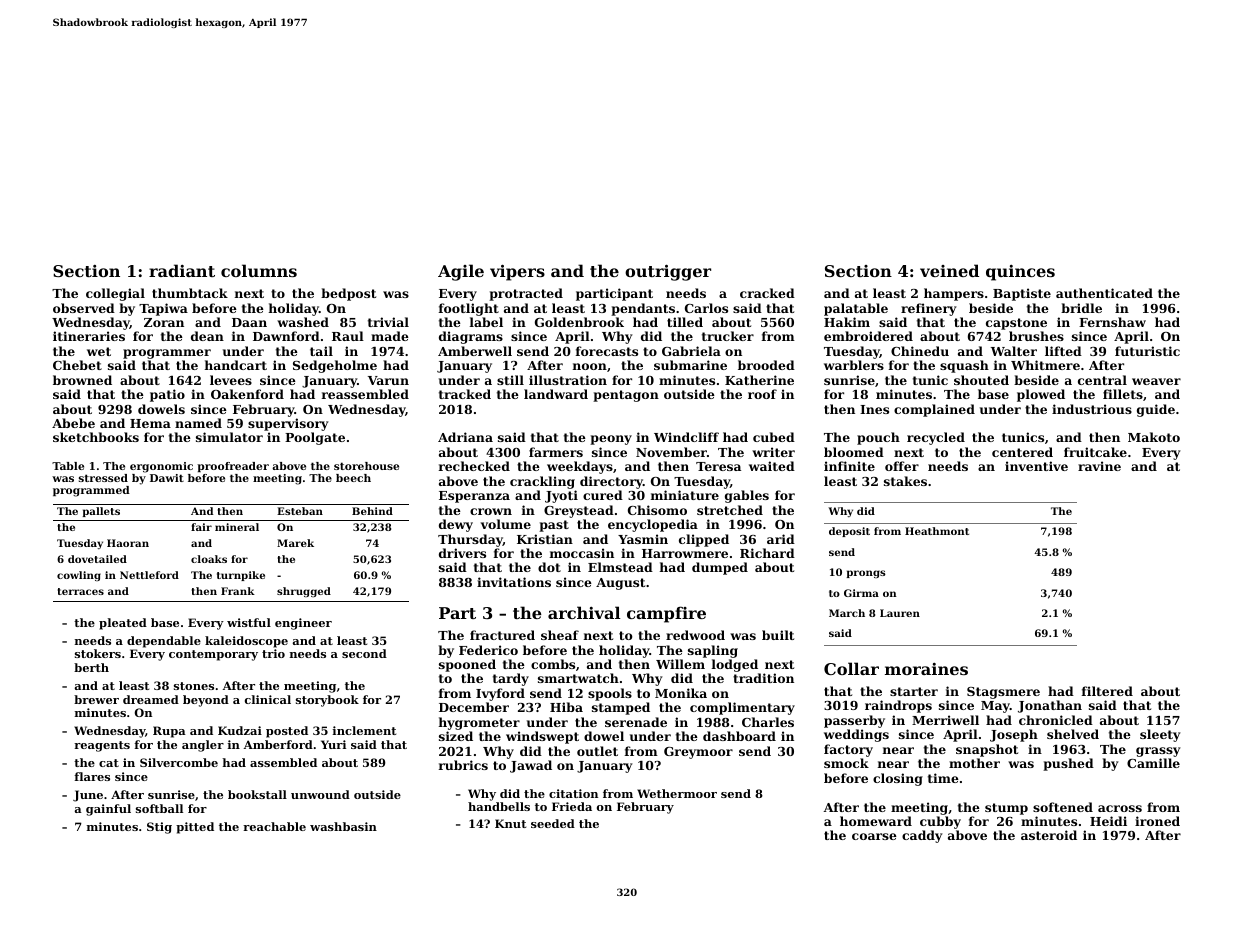 This screenshot has height=952, width=1233. What do you see at coordinates (159, 828) in the screenshot?
I see `Stig` at bounding box center [159, 828].
